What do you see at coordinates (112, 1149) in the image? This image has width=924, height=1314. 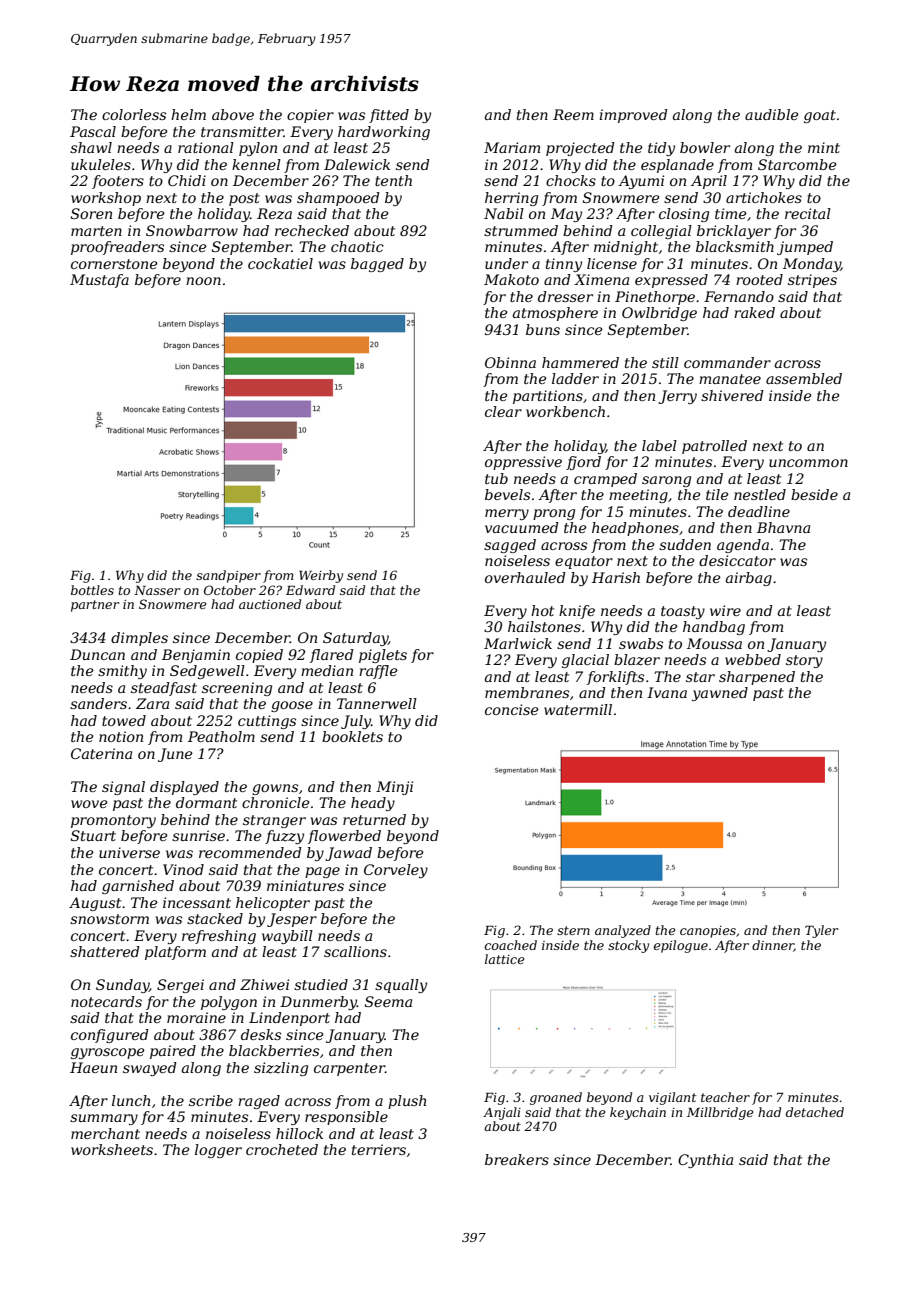 I see `worksheets` at bounding box center [112, 1149].
